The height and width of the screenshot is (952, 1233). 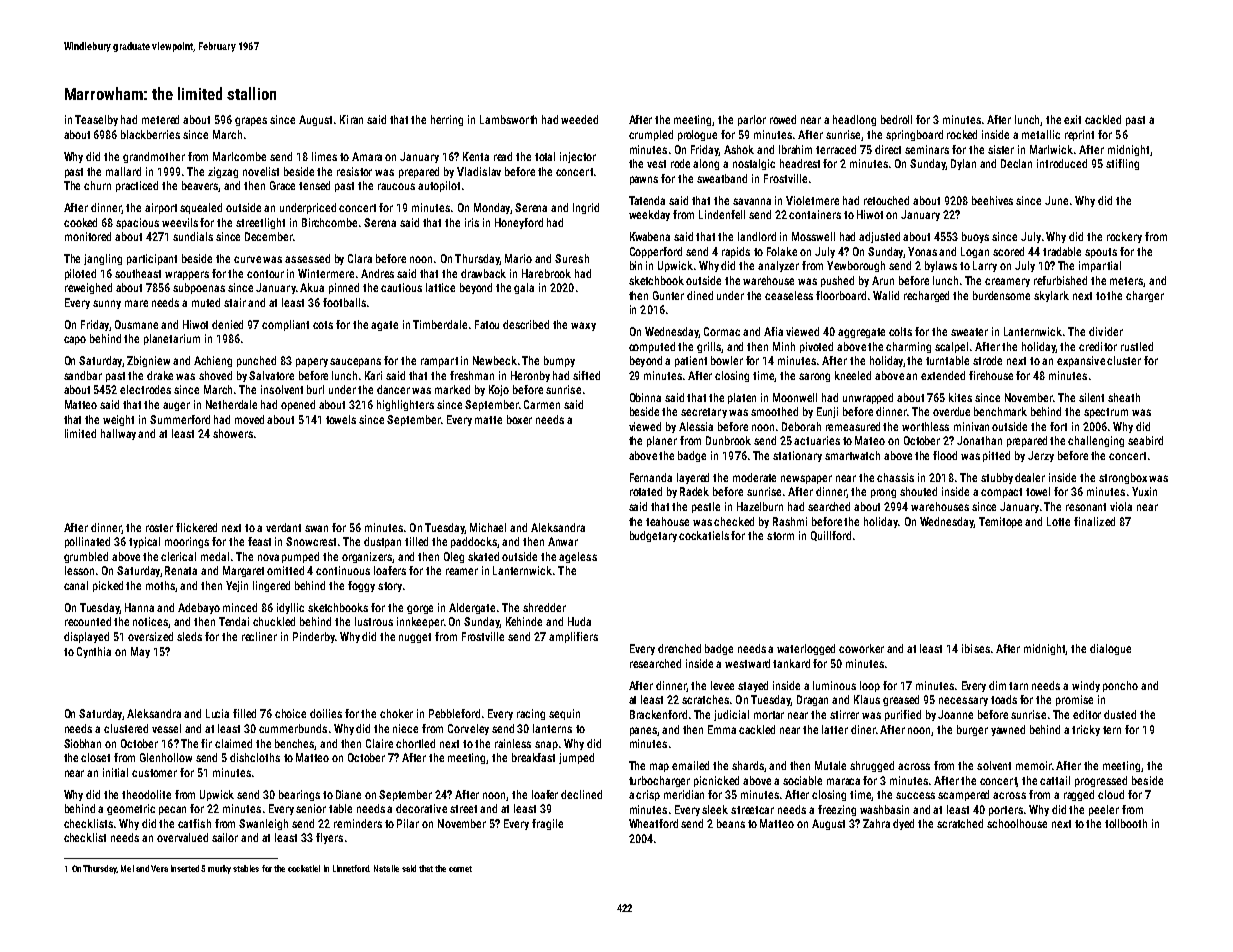 What do you see at coordinates (460, 869) in the screenshot?
I see `cornet` at bounding box center [460, 869].
